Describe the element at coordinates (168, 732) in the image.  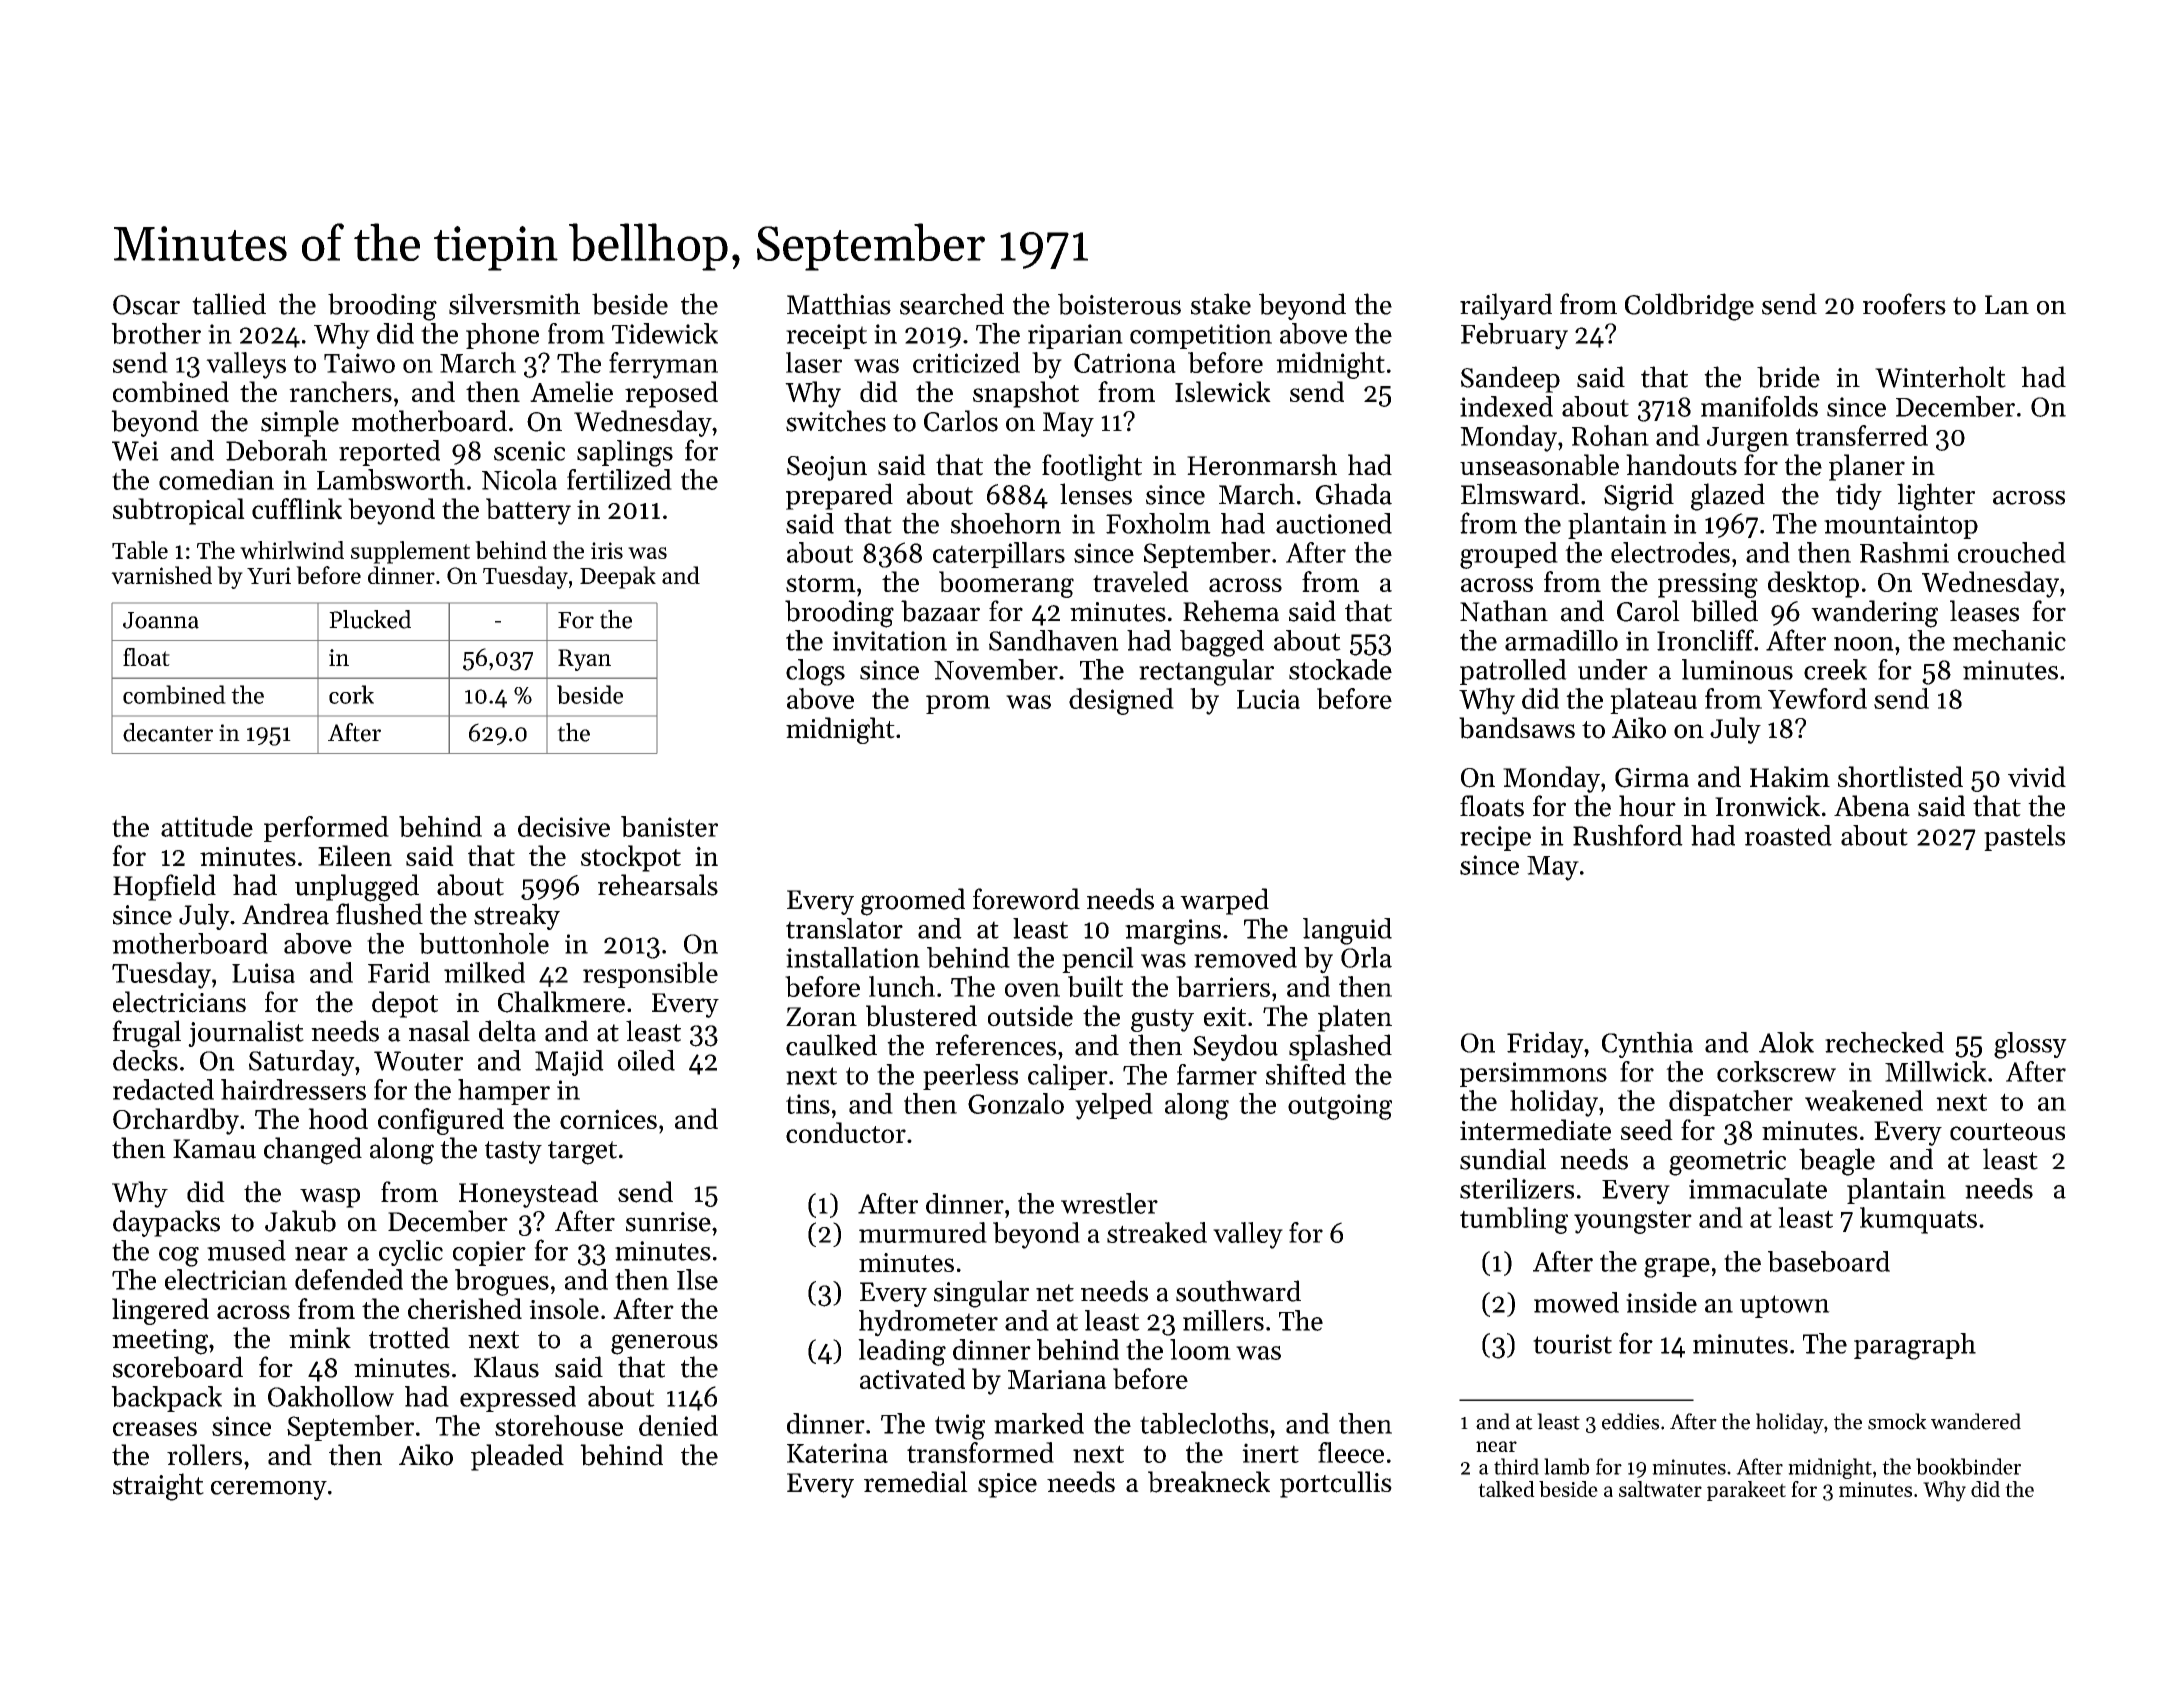
I see `decanter` at that location.
